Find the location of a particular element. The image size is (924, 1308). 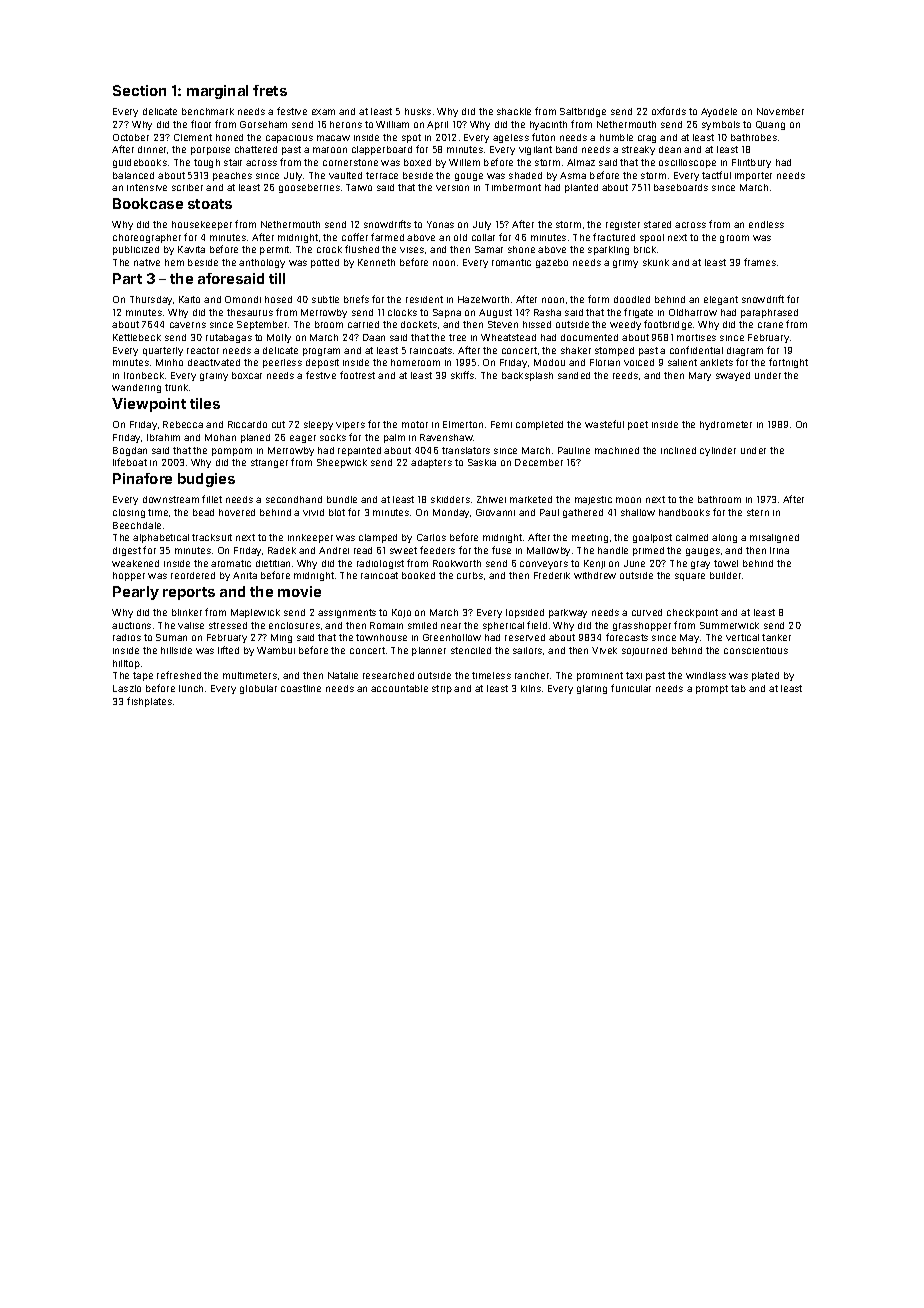

husks is located at coordinates (418, 111).
